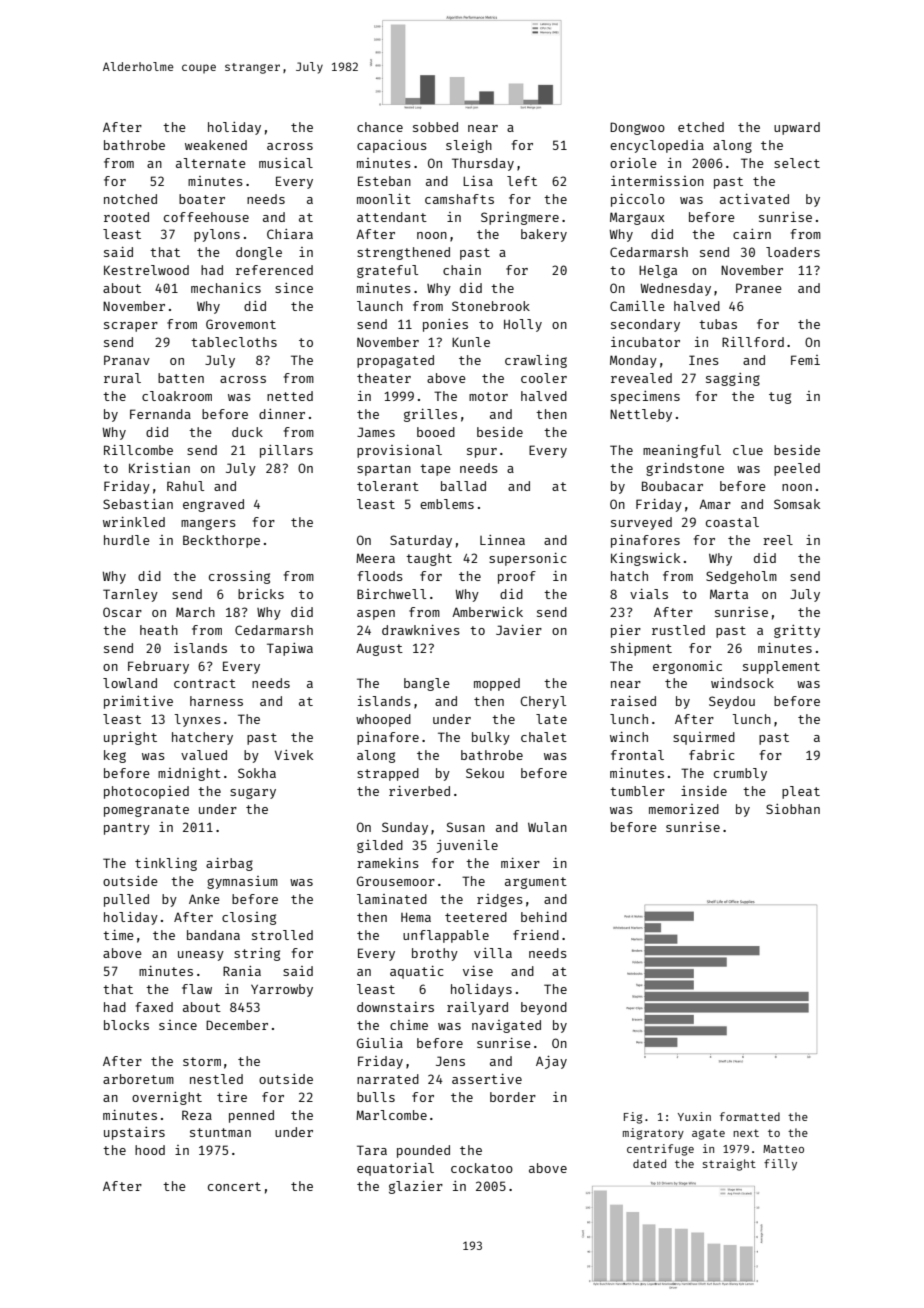  I want to click on bricks, so click(261, 594).
